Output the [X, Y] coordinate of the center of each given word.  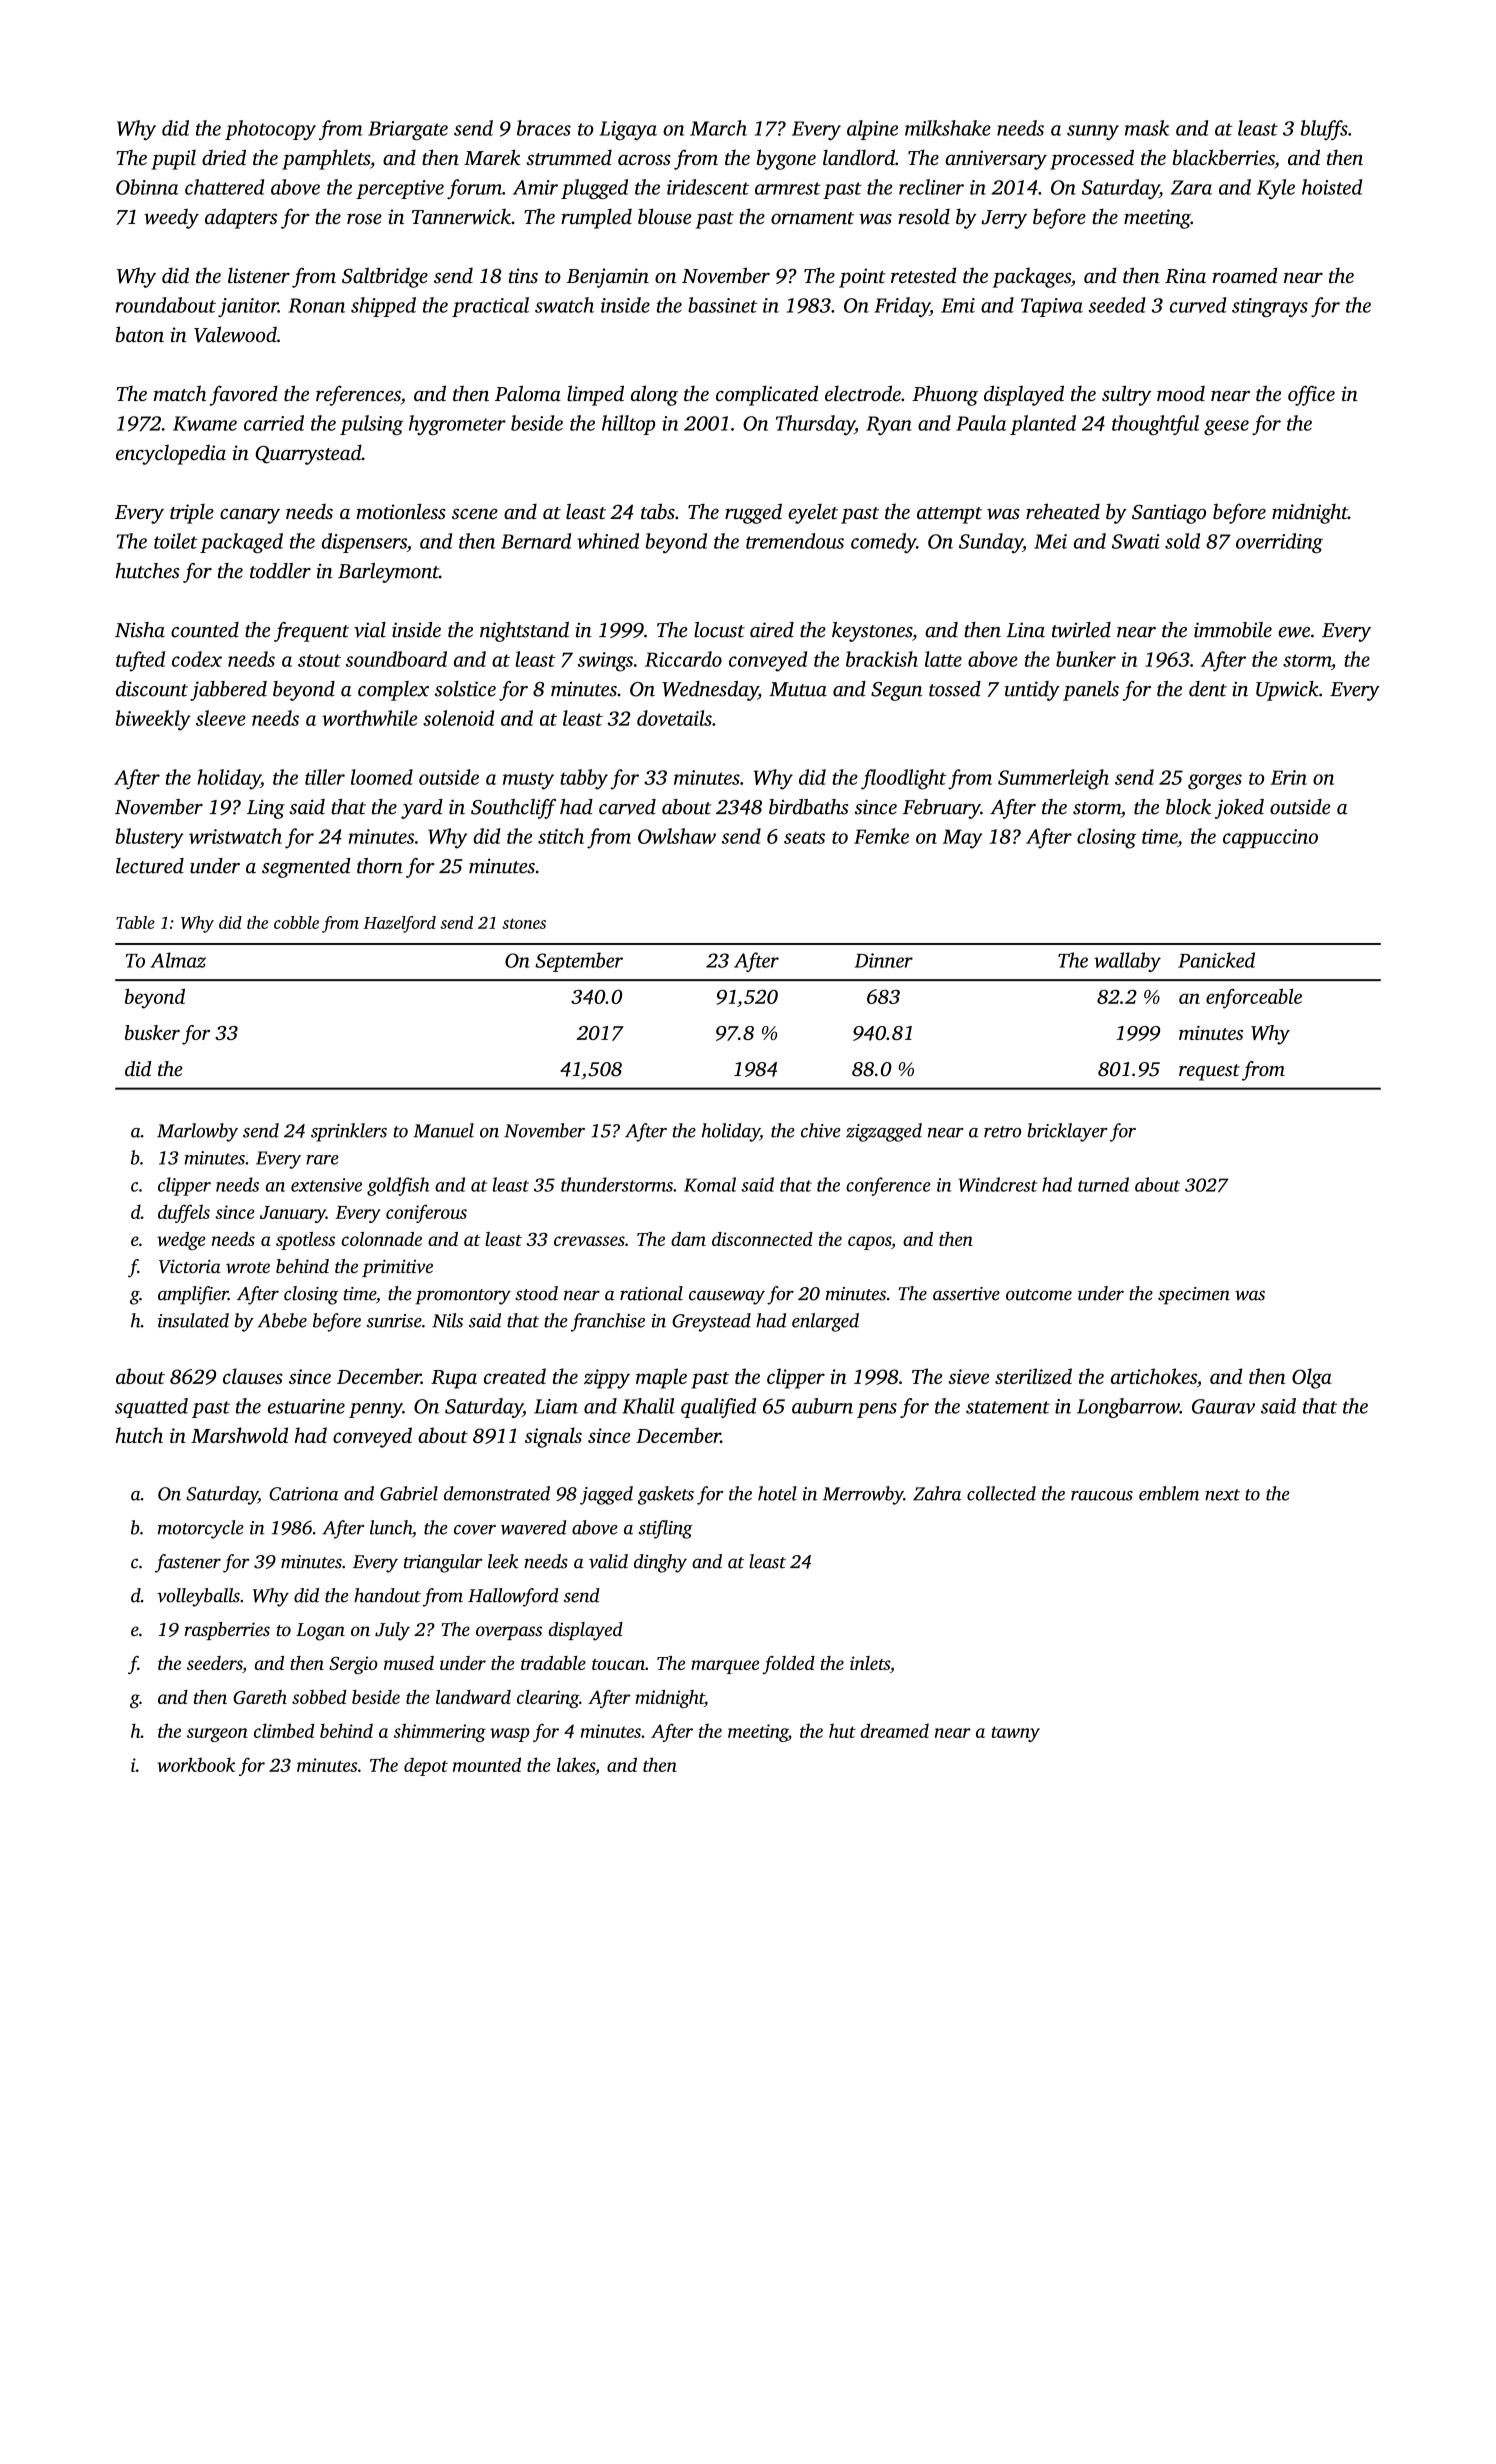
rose [364, 219]
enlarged [825, 1322]
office [1311, 395]
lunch [391, 1527]
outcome [1039, 1295]
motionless [401, 511]
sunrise [394, 1321]
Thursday [815, 425]
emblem [1169, 1493]
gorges [1215, 782]
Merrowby [863, 1495]
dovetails [674, 718]
